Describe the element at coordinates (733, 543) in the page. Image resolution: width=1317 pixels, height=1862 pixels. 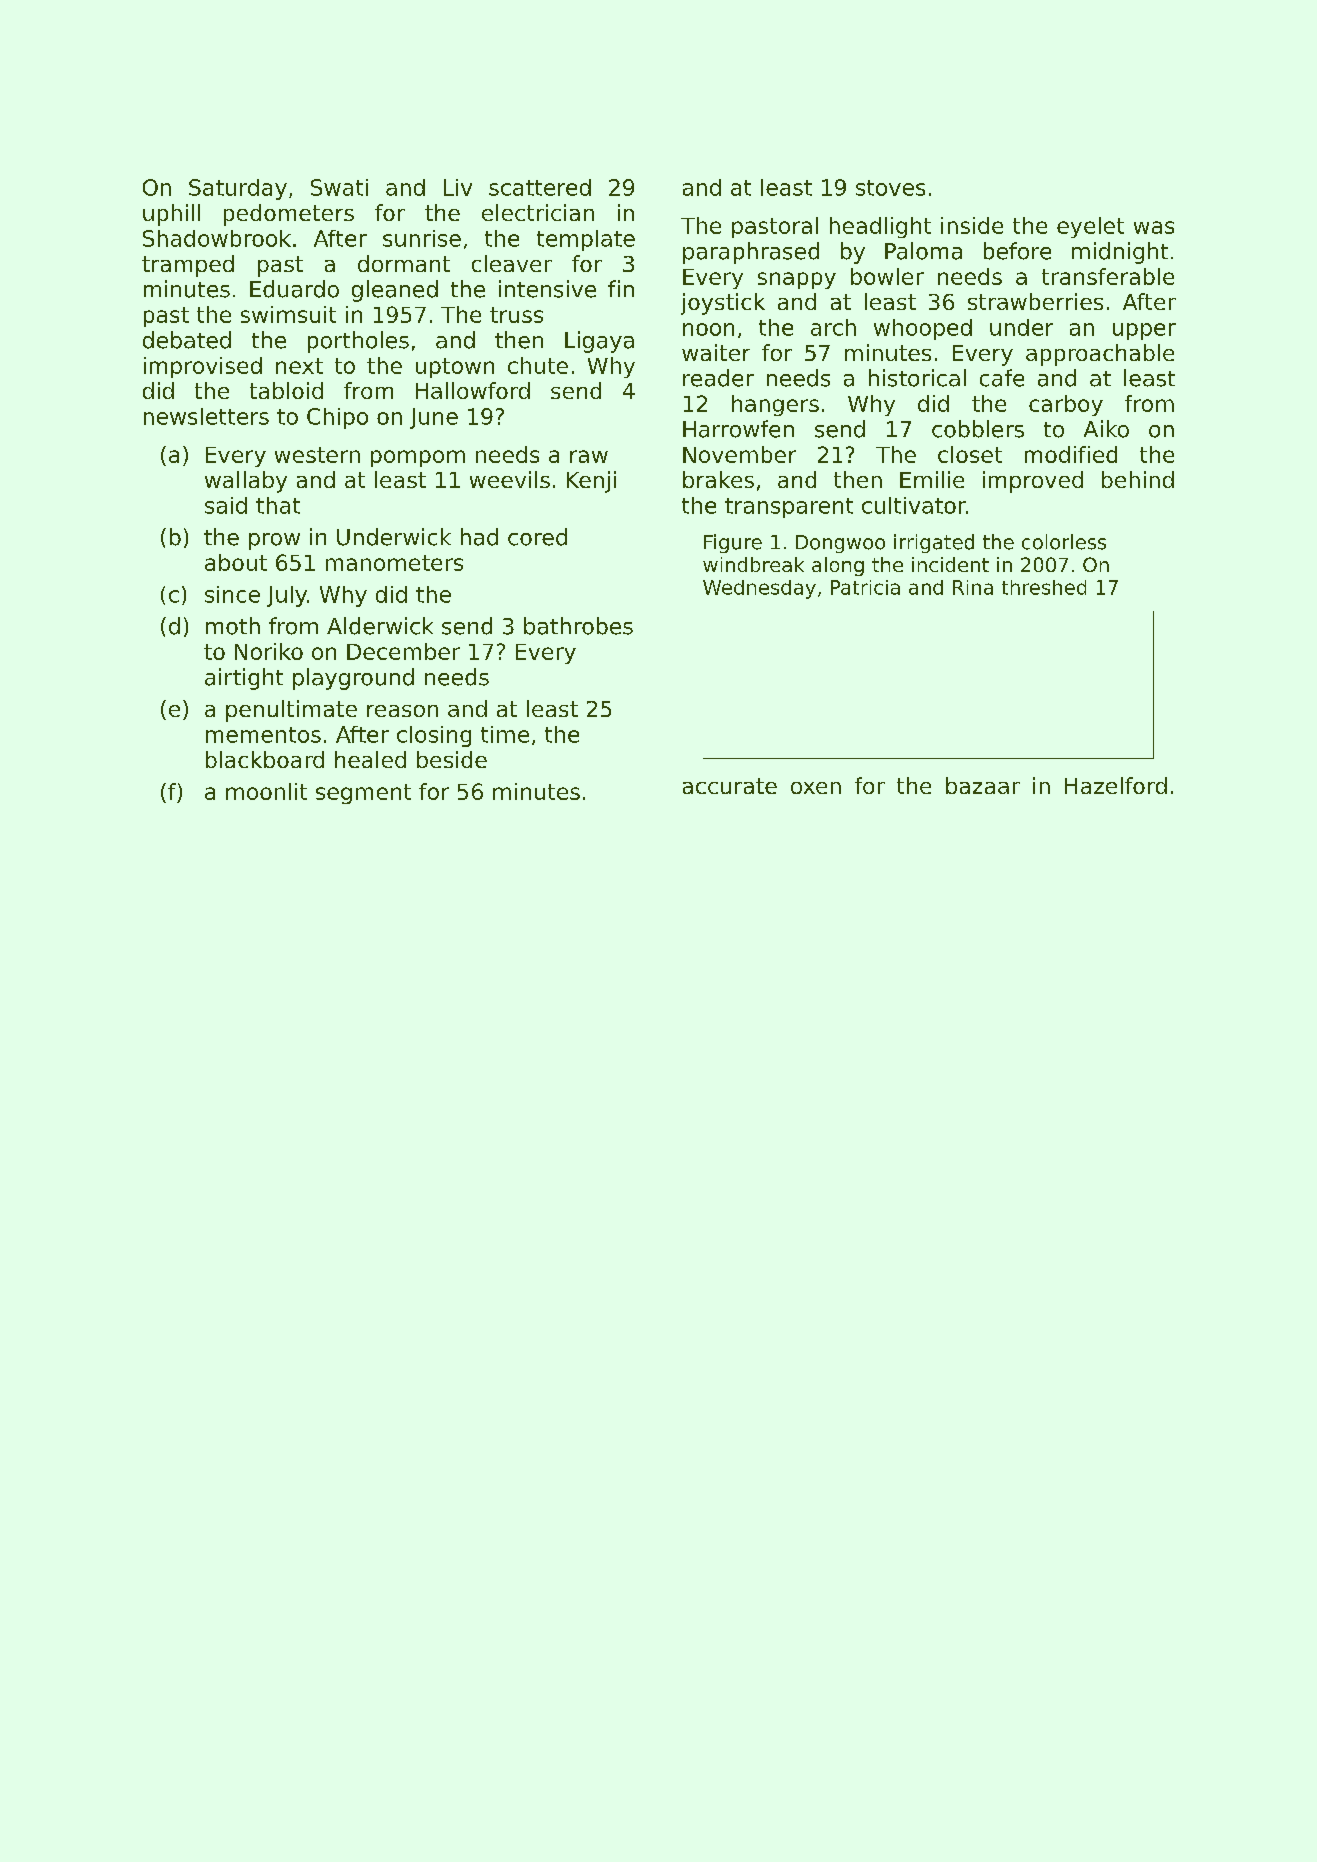
I see `Figure` at that location.
